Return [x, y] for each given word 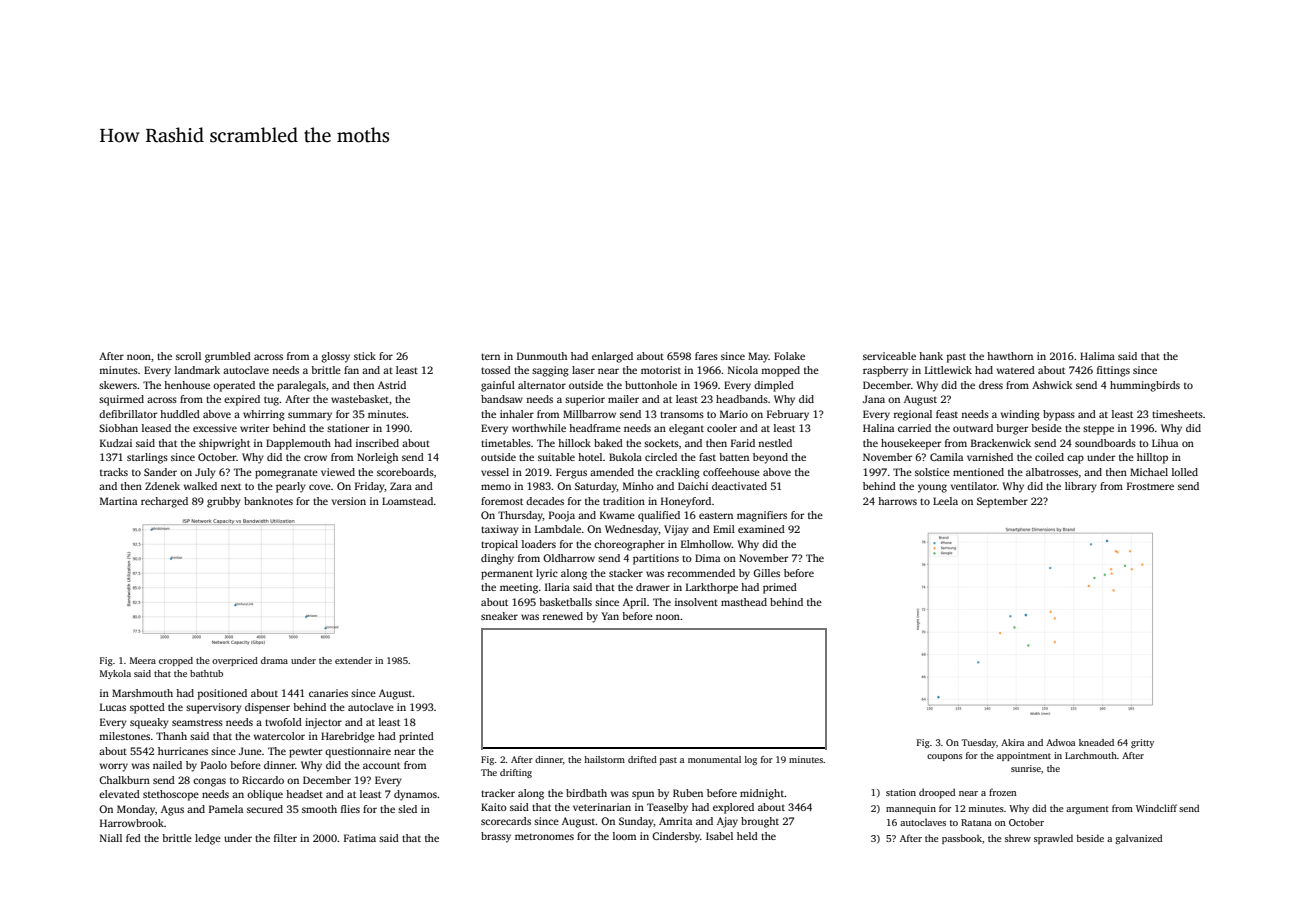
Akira [1012, 742]
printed [416, 737]
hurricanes [183, 751]
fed [133, 838]
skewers [118, 385]
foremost [502, 501]
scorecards [506, 821]
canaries [328, 693]
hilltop [1152, 458]
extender [353, 660]
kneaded [1096, 742]
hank [931, 356]
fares [706, 356]
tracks [114, 472]
